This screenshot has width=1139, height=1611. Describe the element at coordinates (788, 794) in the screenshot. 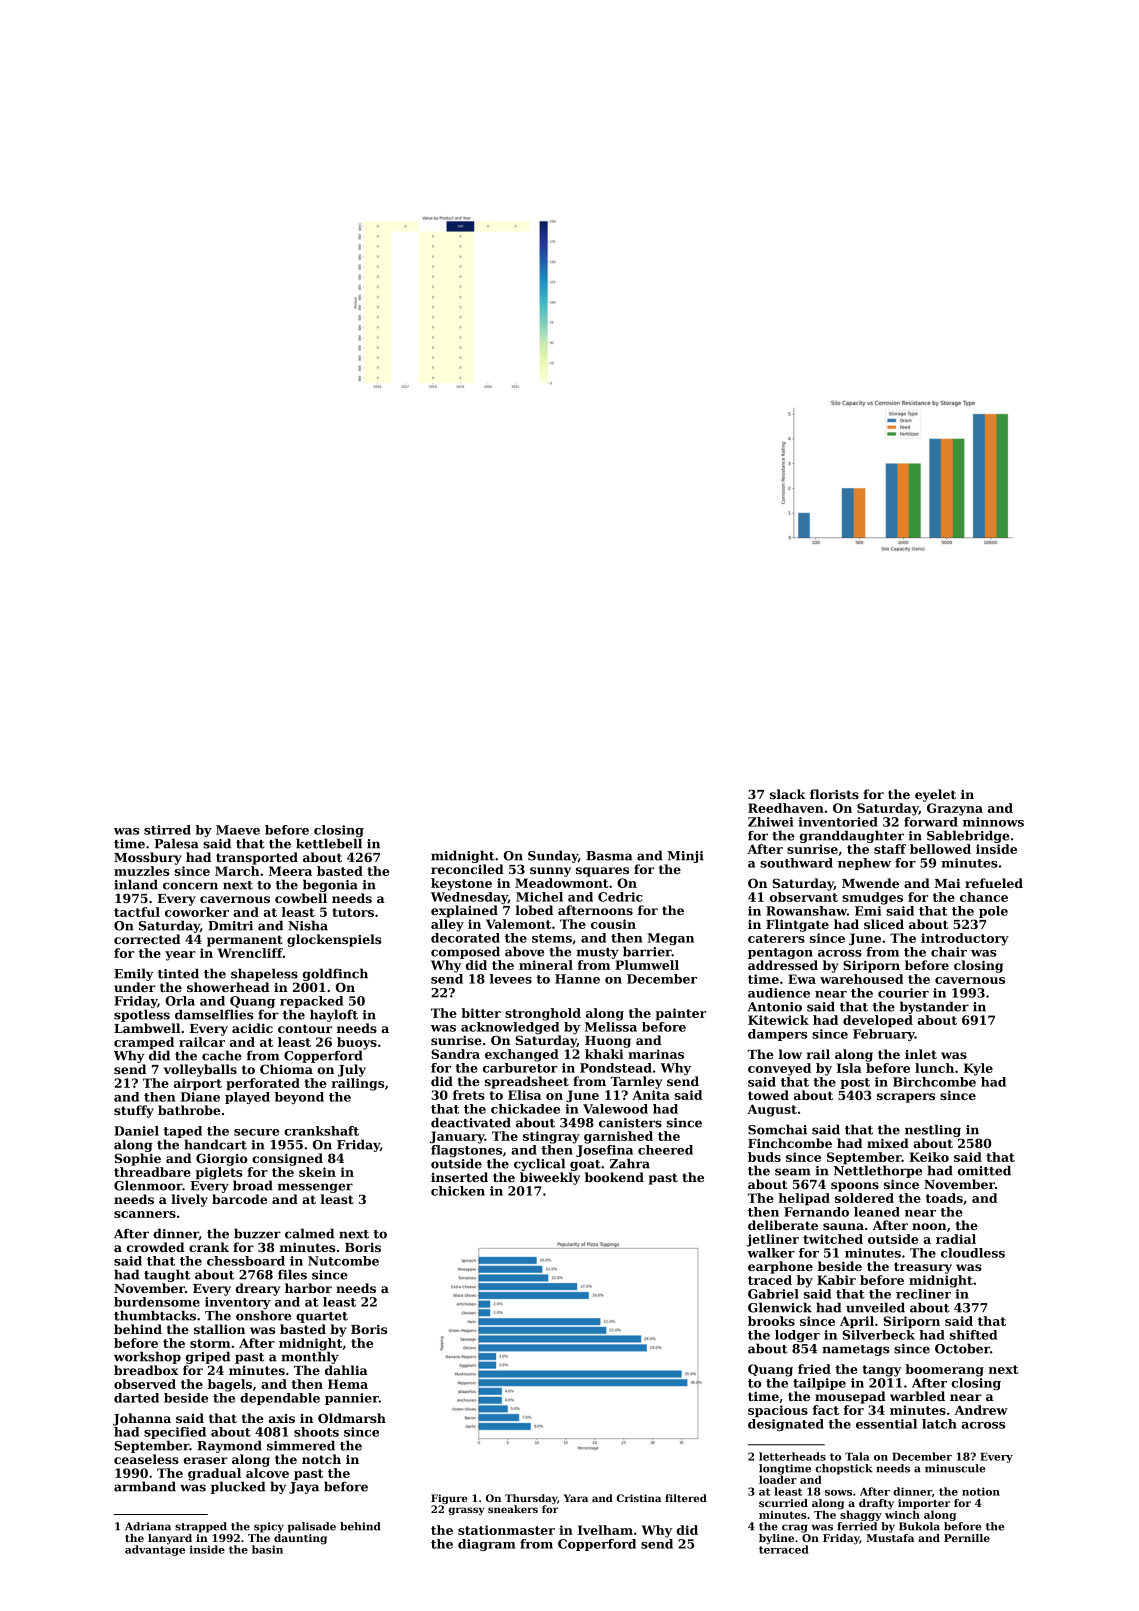

I see `slack` at that location.
